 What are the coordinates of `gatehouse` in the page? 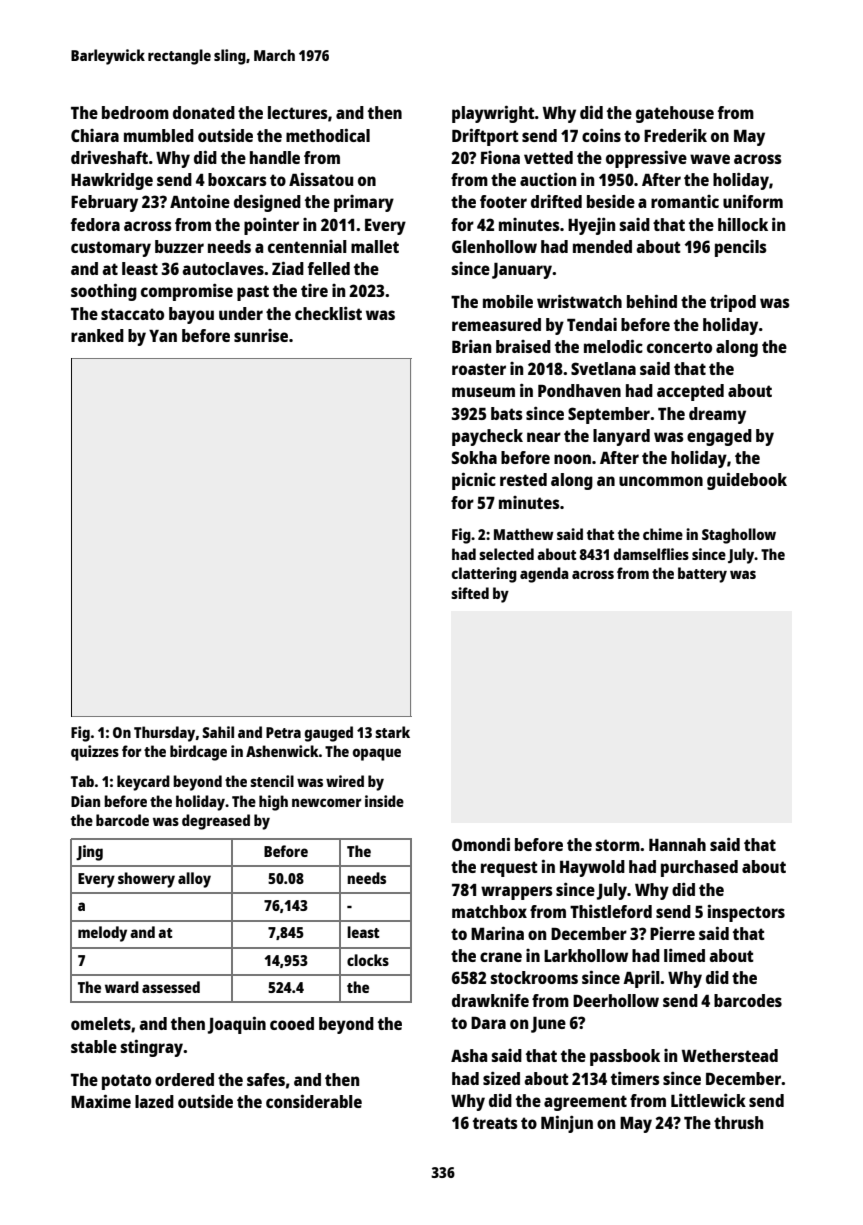 It's located at (675, 114).
